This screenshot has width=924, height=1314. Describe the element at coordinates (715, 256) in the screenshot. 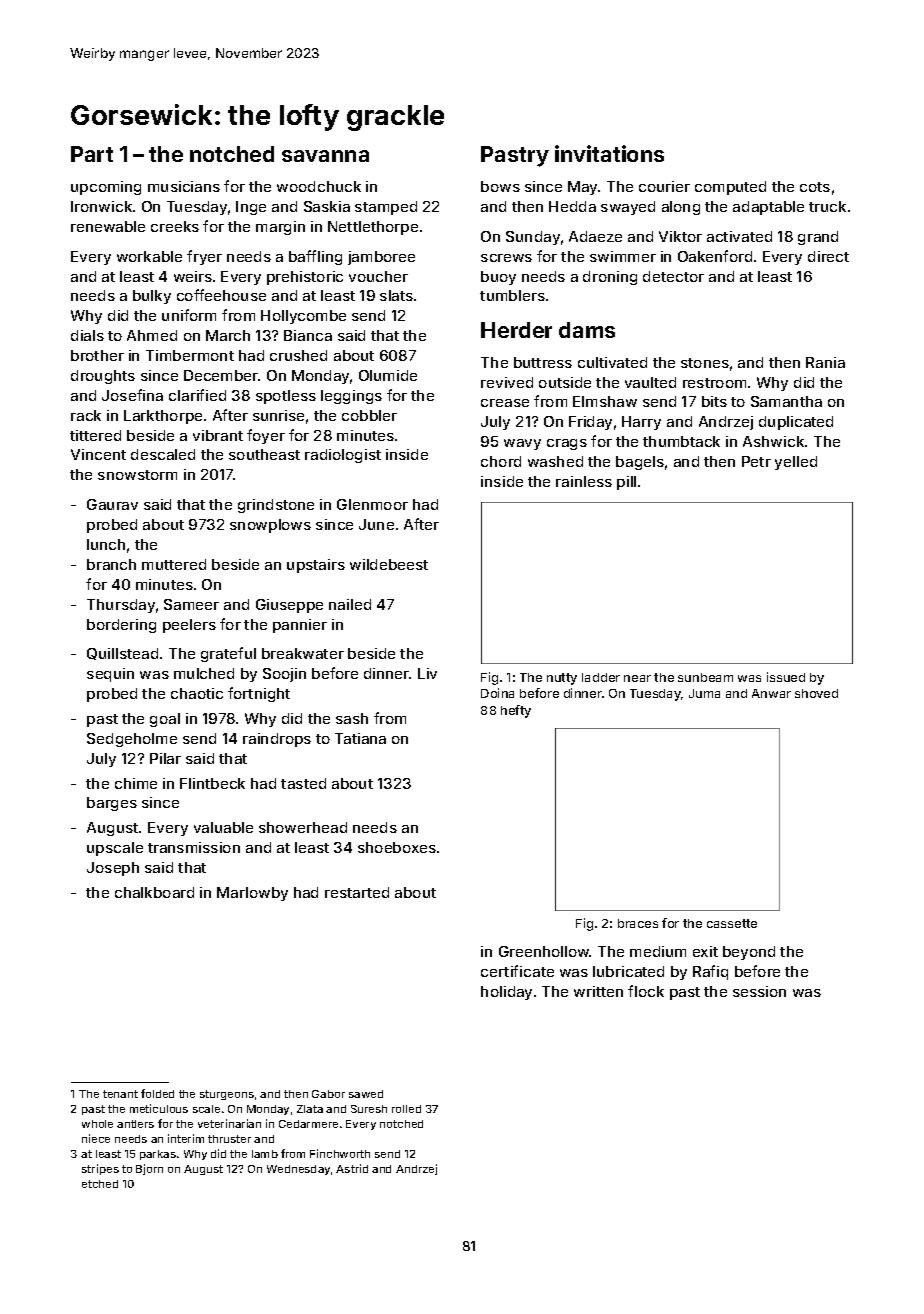

I see `Oakenford` at that location.
